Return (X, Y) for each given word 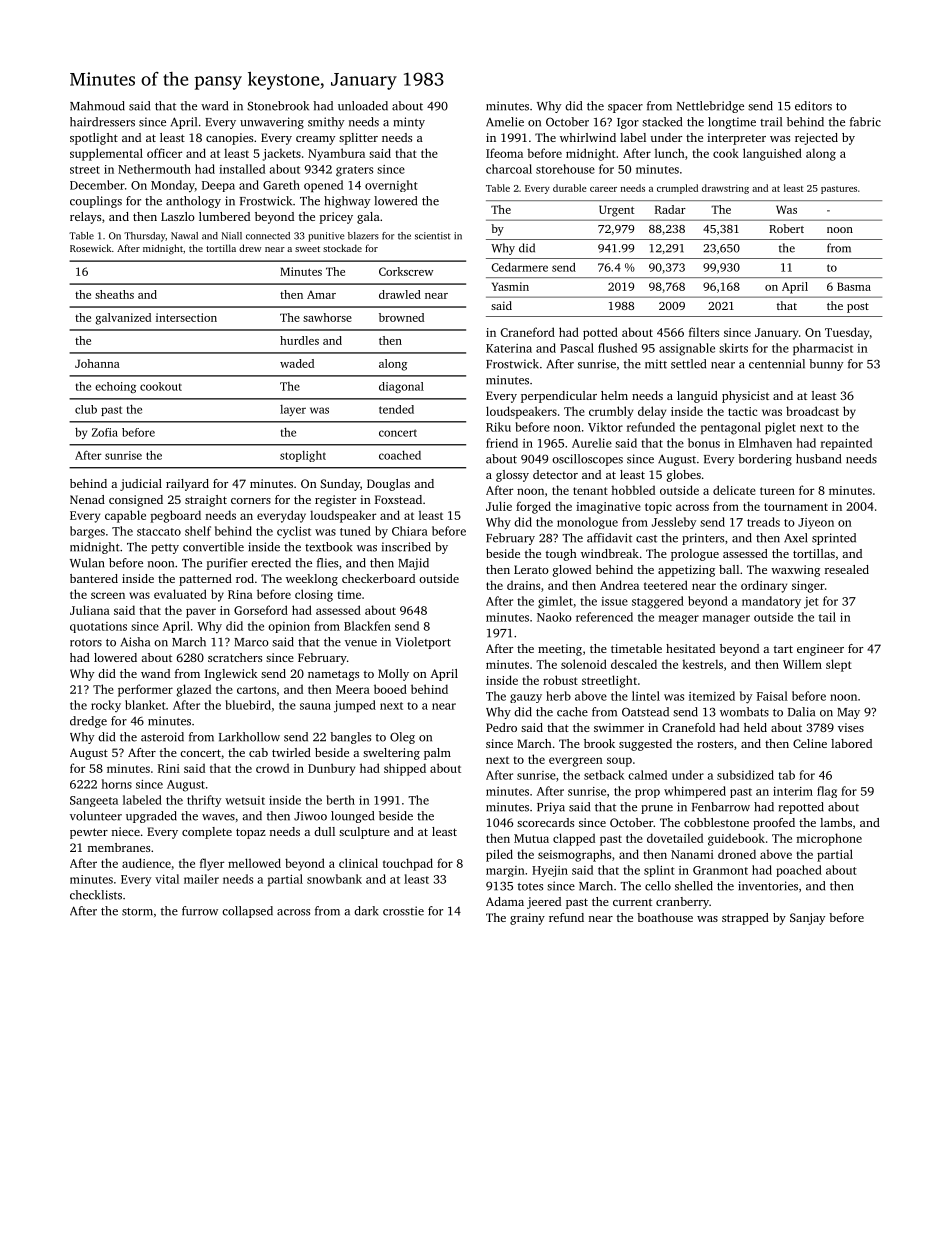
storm (137, 912)
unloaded (363, 106)
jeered (544, 903)
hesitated (690, 648)
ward (214, 106)
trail (771, 122)
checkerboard (378, 578)
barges (87, 532)
